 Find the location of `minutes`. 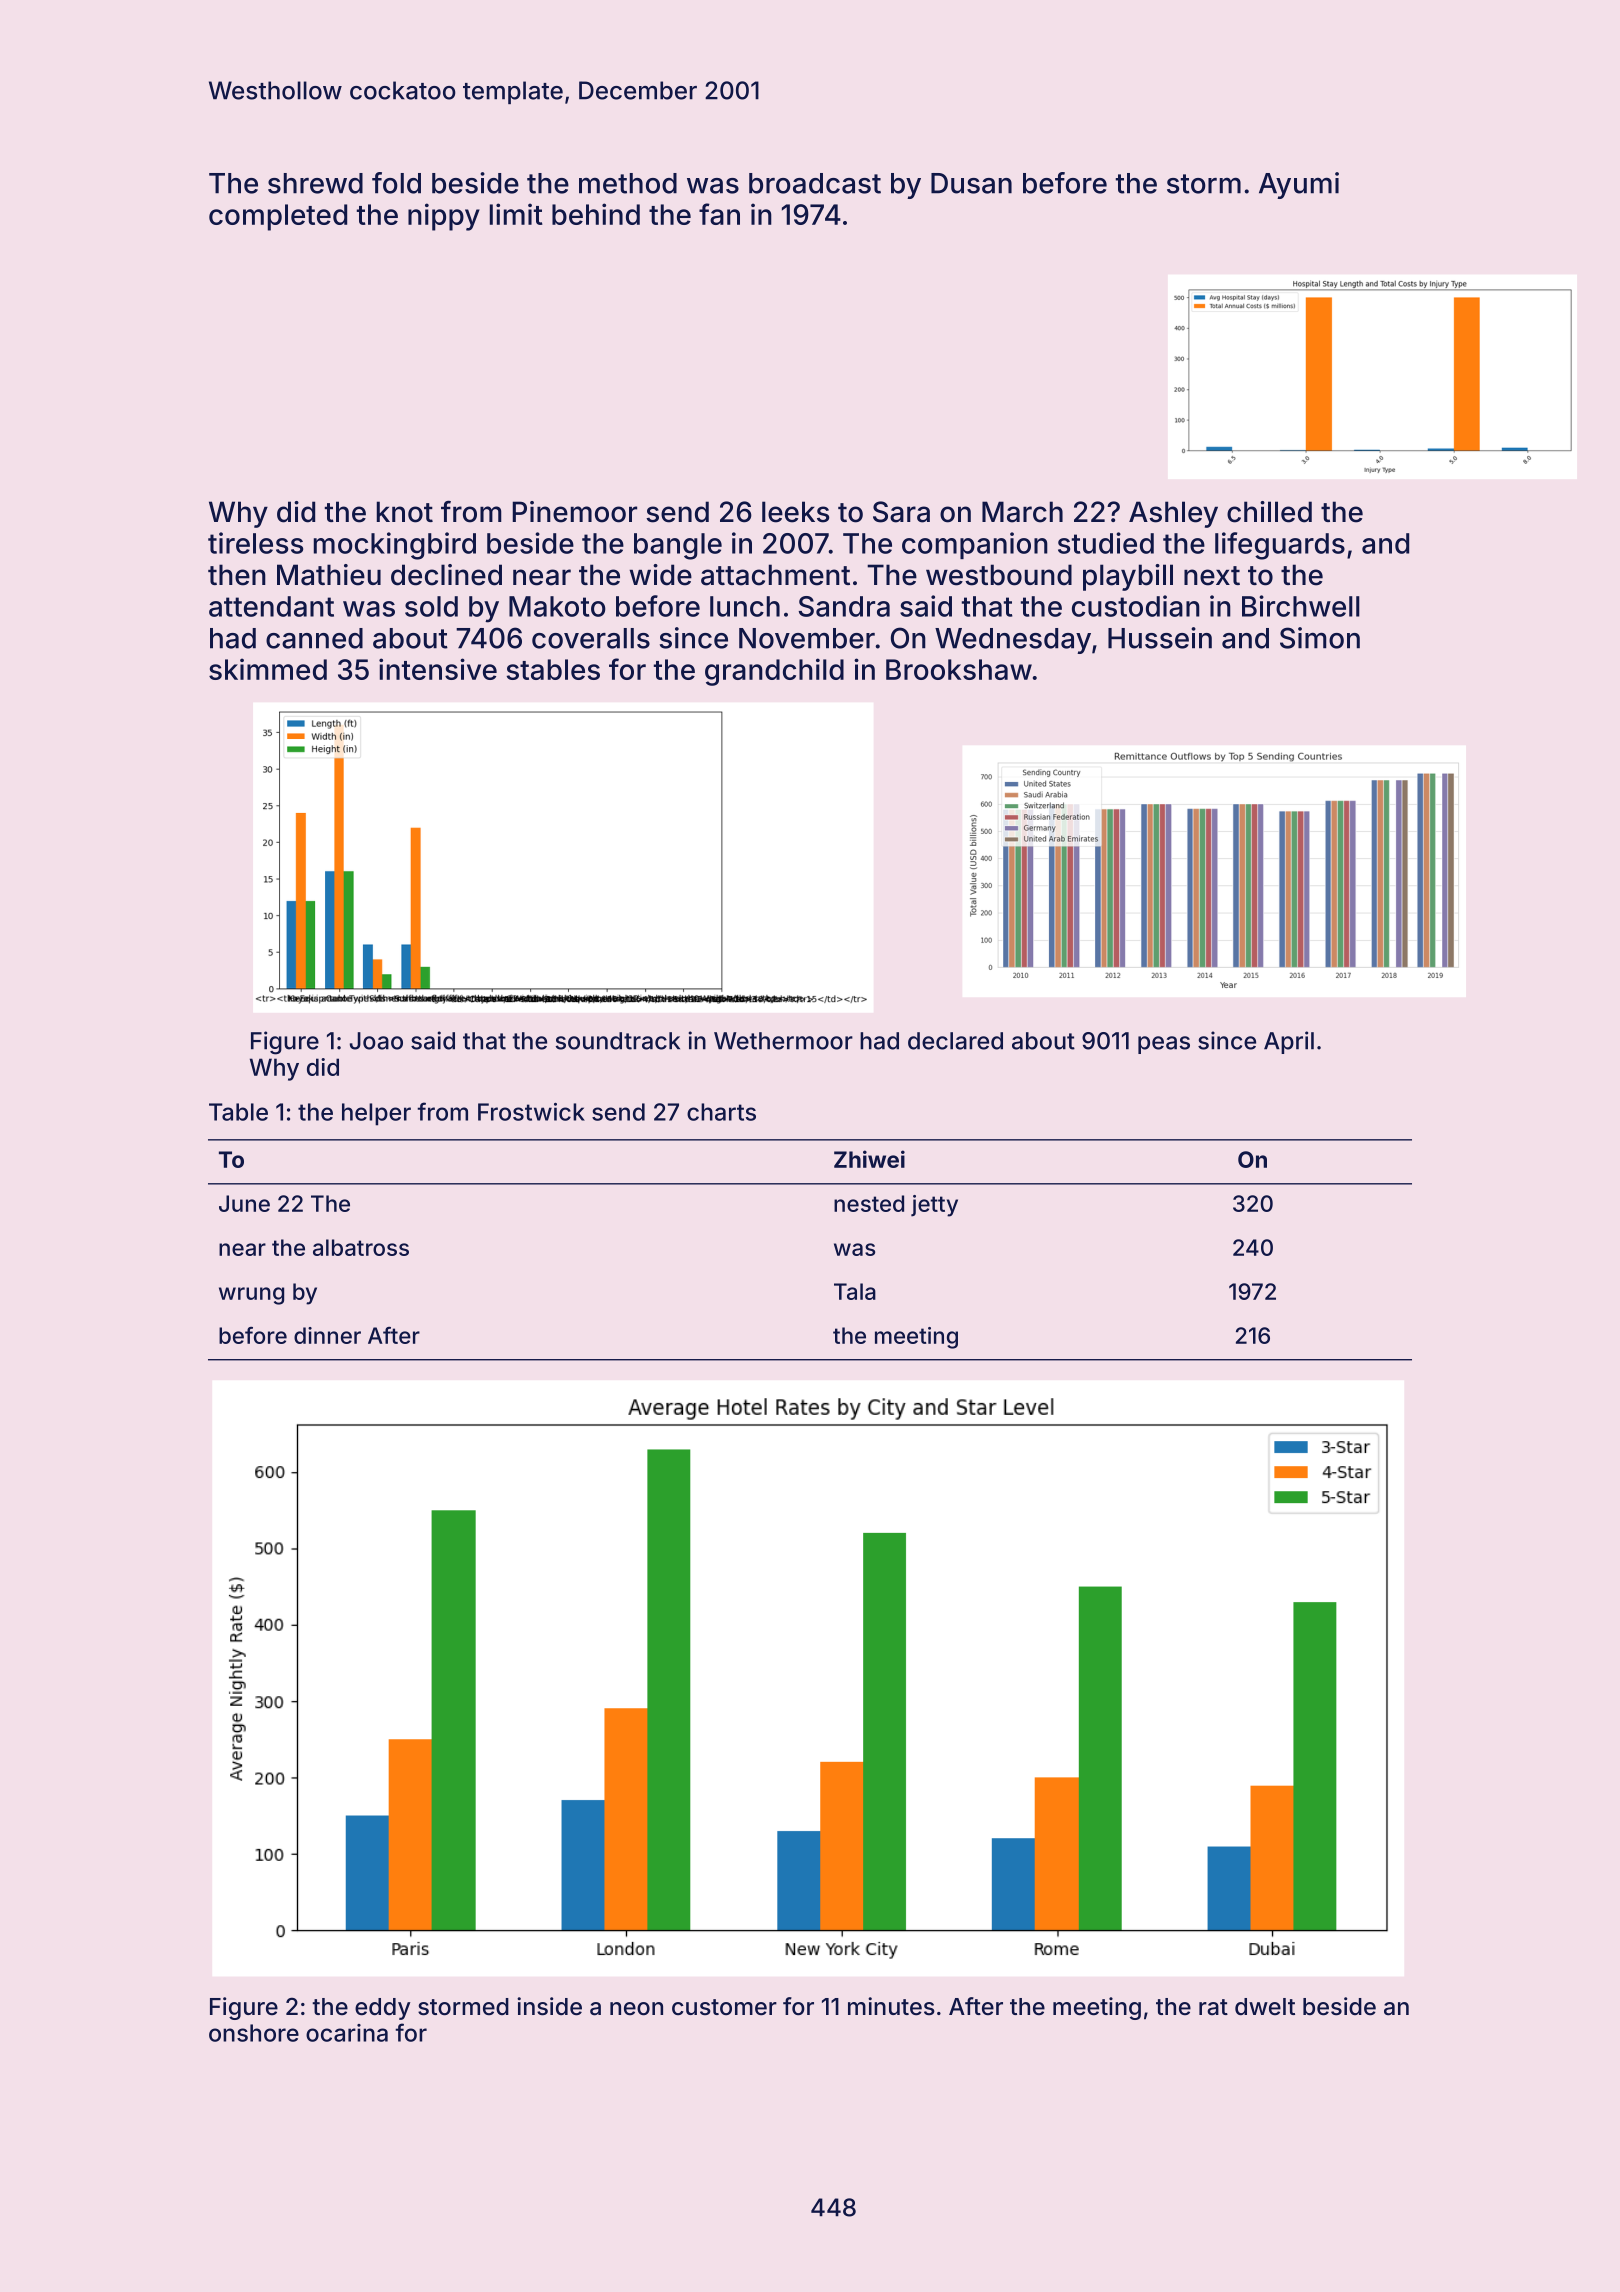

minutes is located at coordinates (891, 2006).
